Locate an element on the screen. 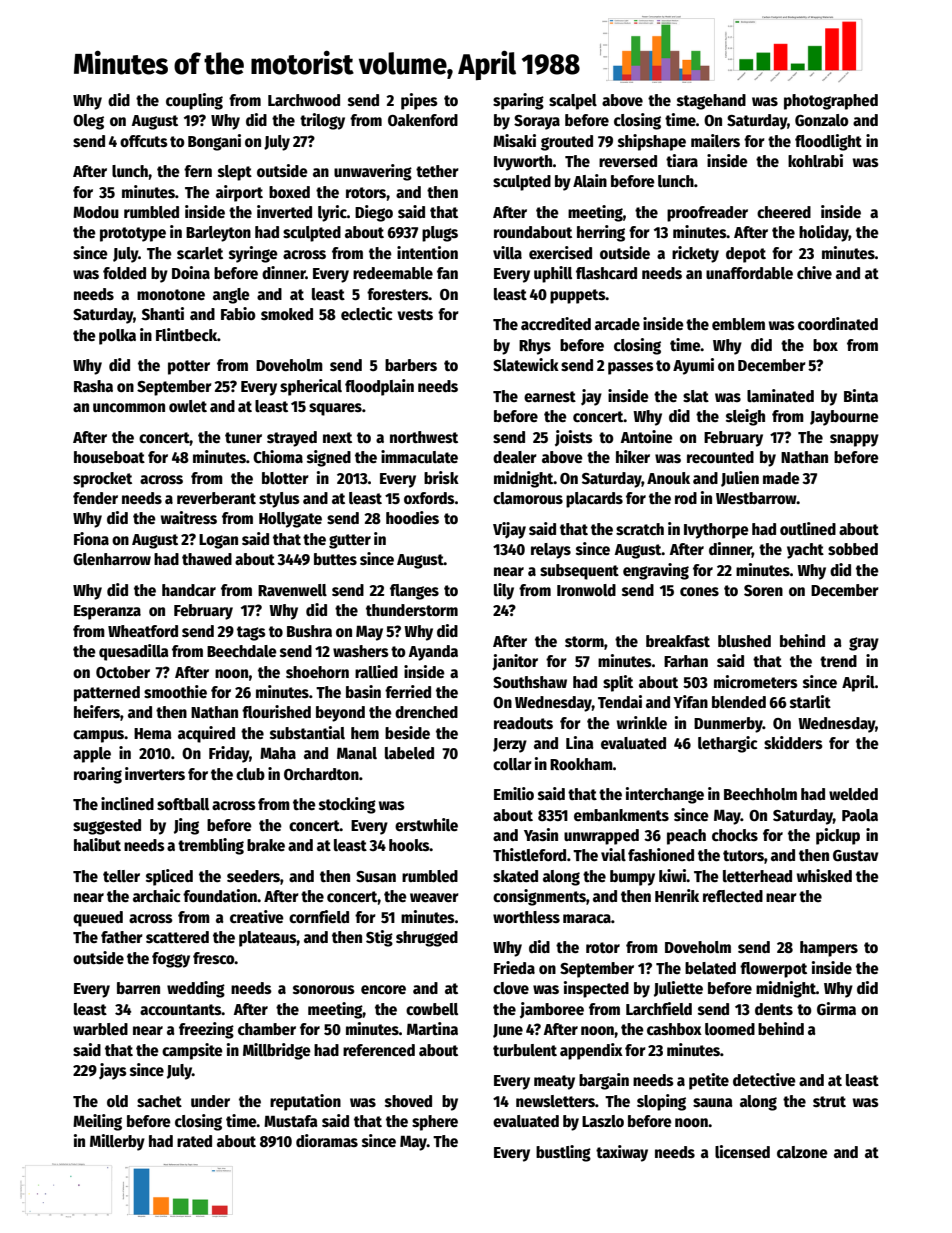 The image size is (952, 1233). Ivythorpe is located at coordinates (716, 531).
